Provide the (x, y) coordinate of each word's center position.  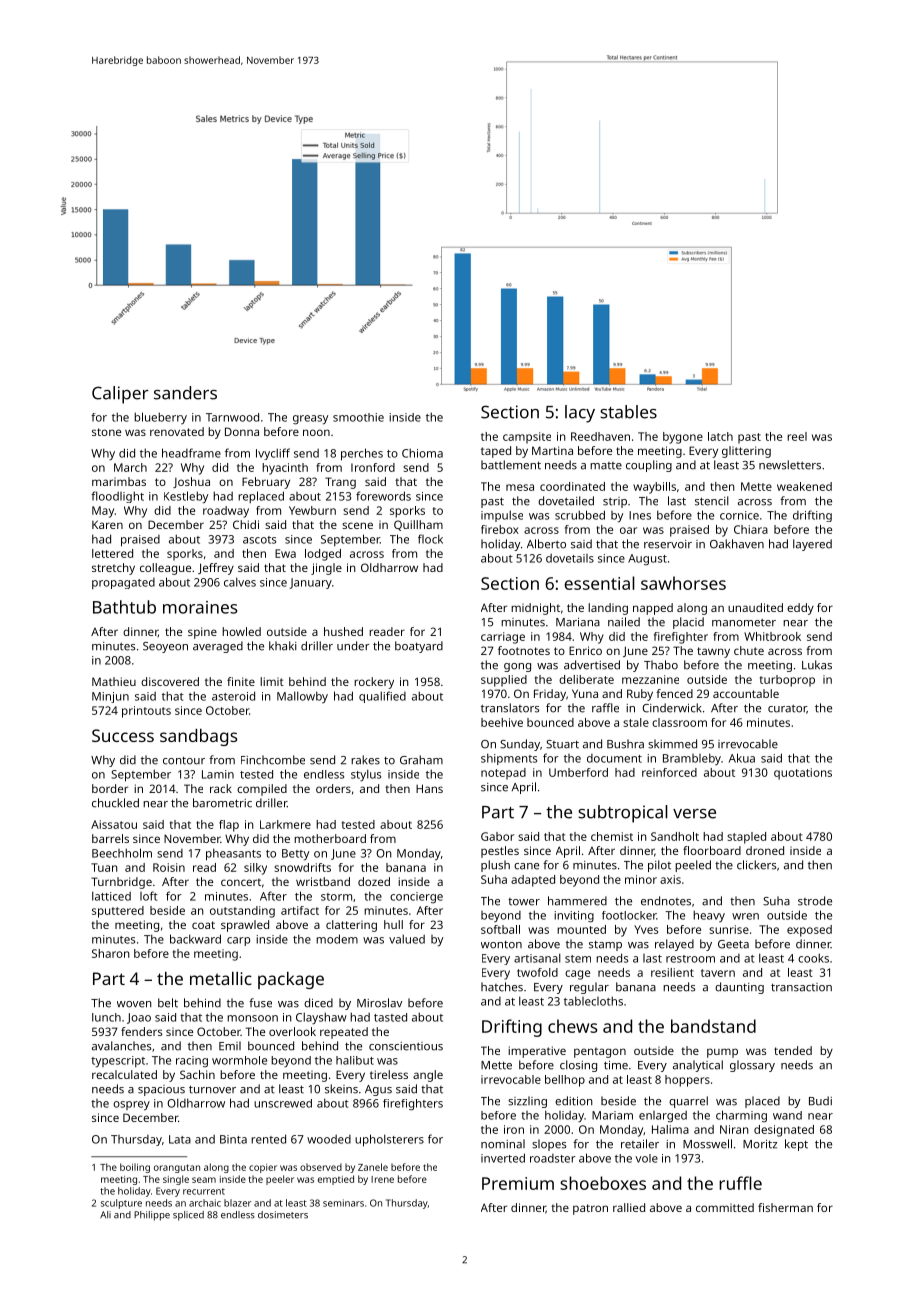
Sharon (111, 953)
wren (745, 916)
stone (106, 432)
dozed (374, 881)
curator (787, 709)
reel (797, 436)
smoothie (358, 417)
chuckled (115, 803)
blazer (237, 1203)
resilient (672, 972)
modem (337, 939)
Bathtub (124, 607)
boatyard (419, 647)
